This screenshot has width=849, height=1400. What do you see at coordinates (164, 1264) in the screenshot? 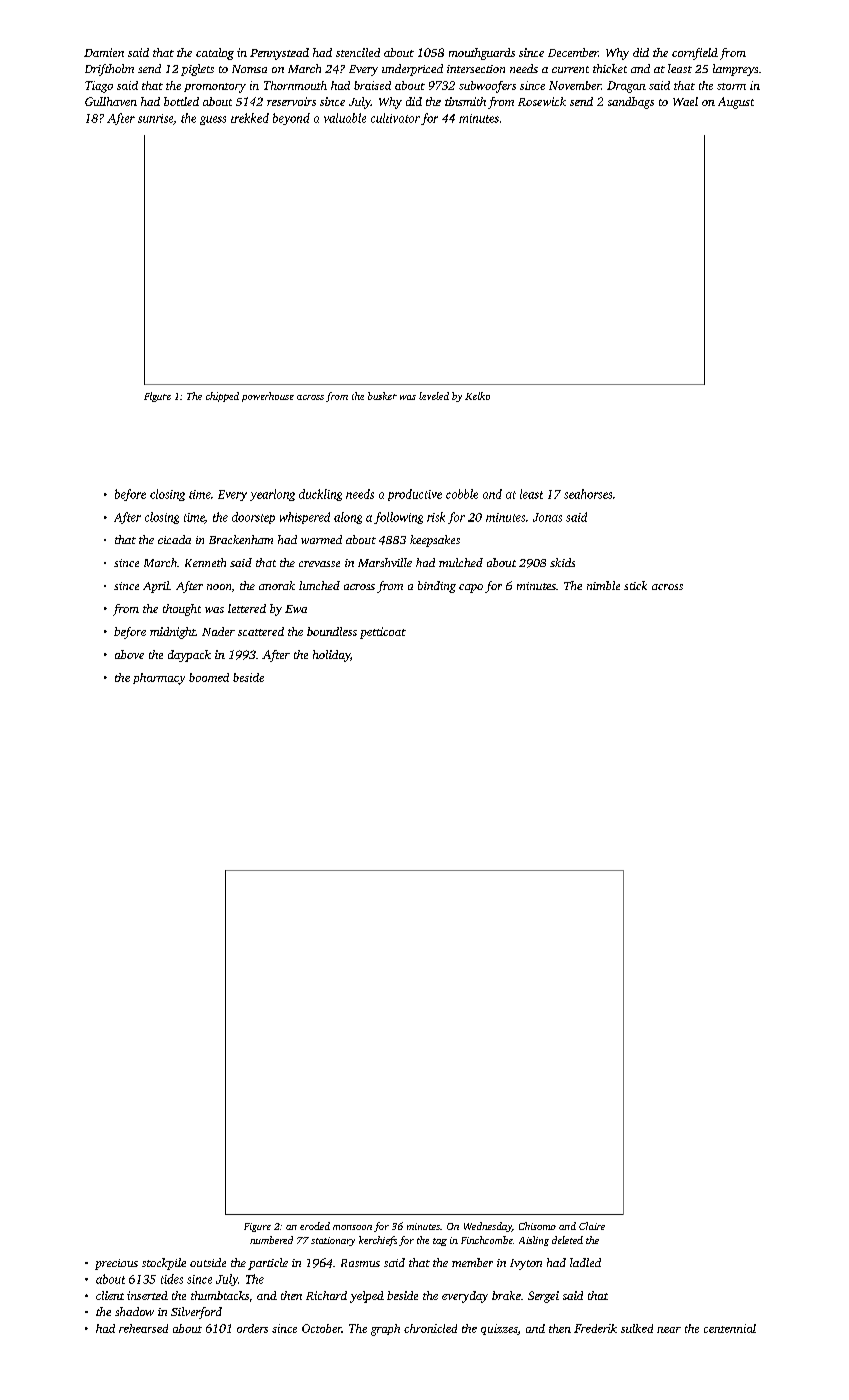
I see `stockpile` at bounding box center [164, 1264].
